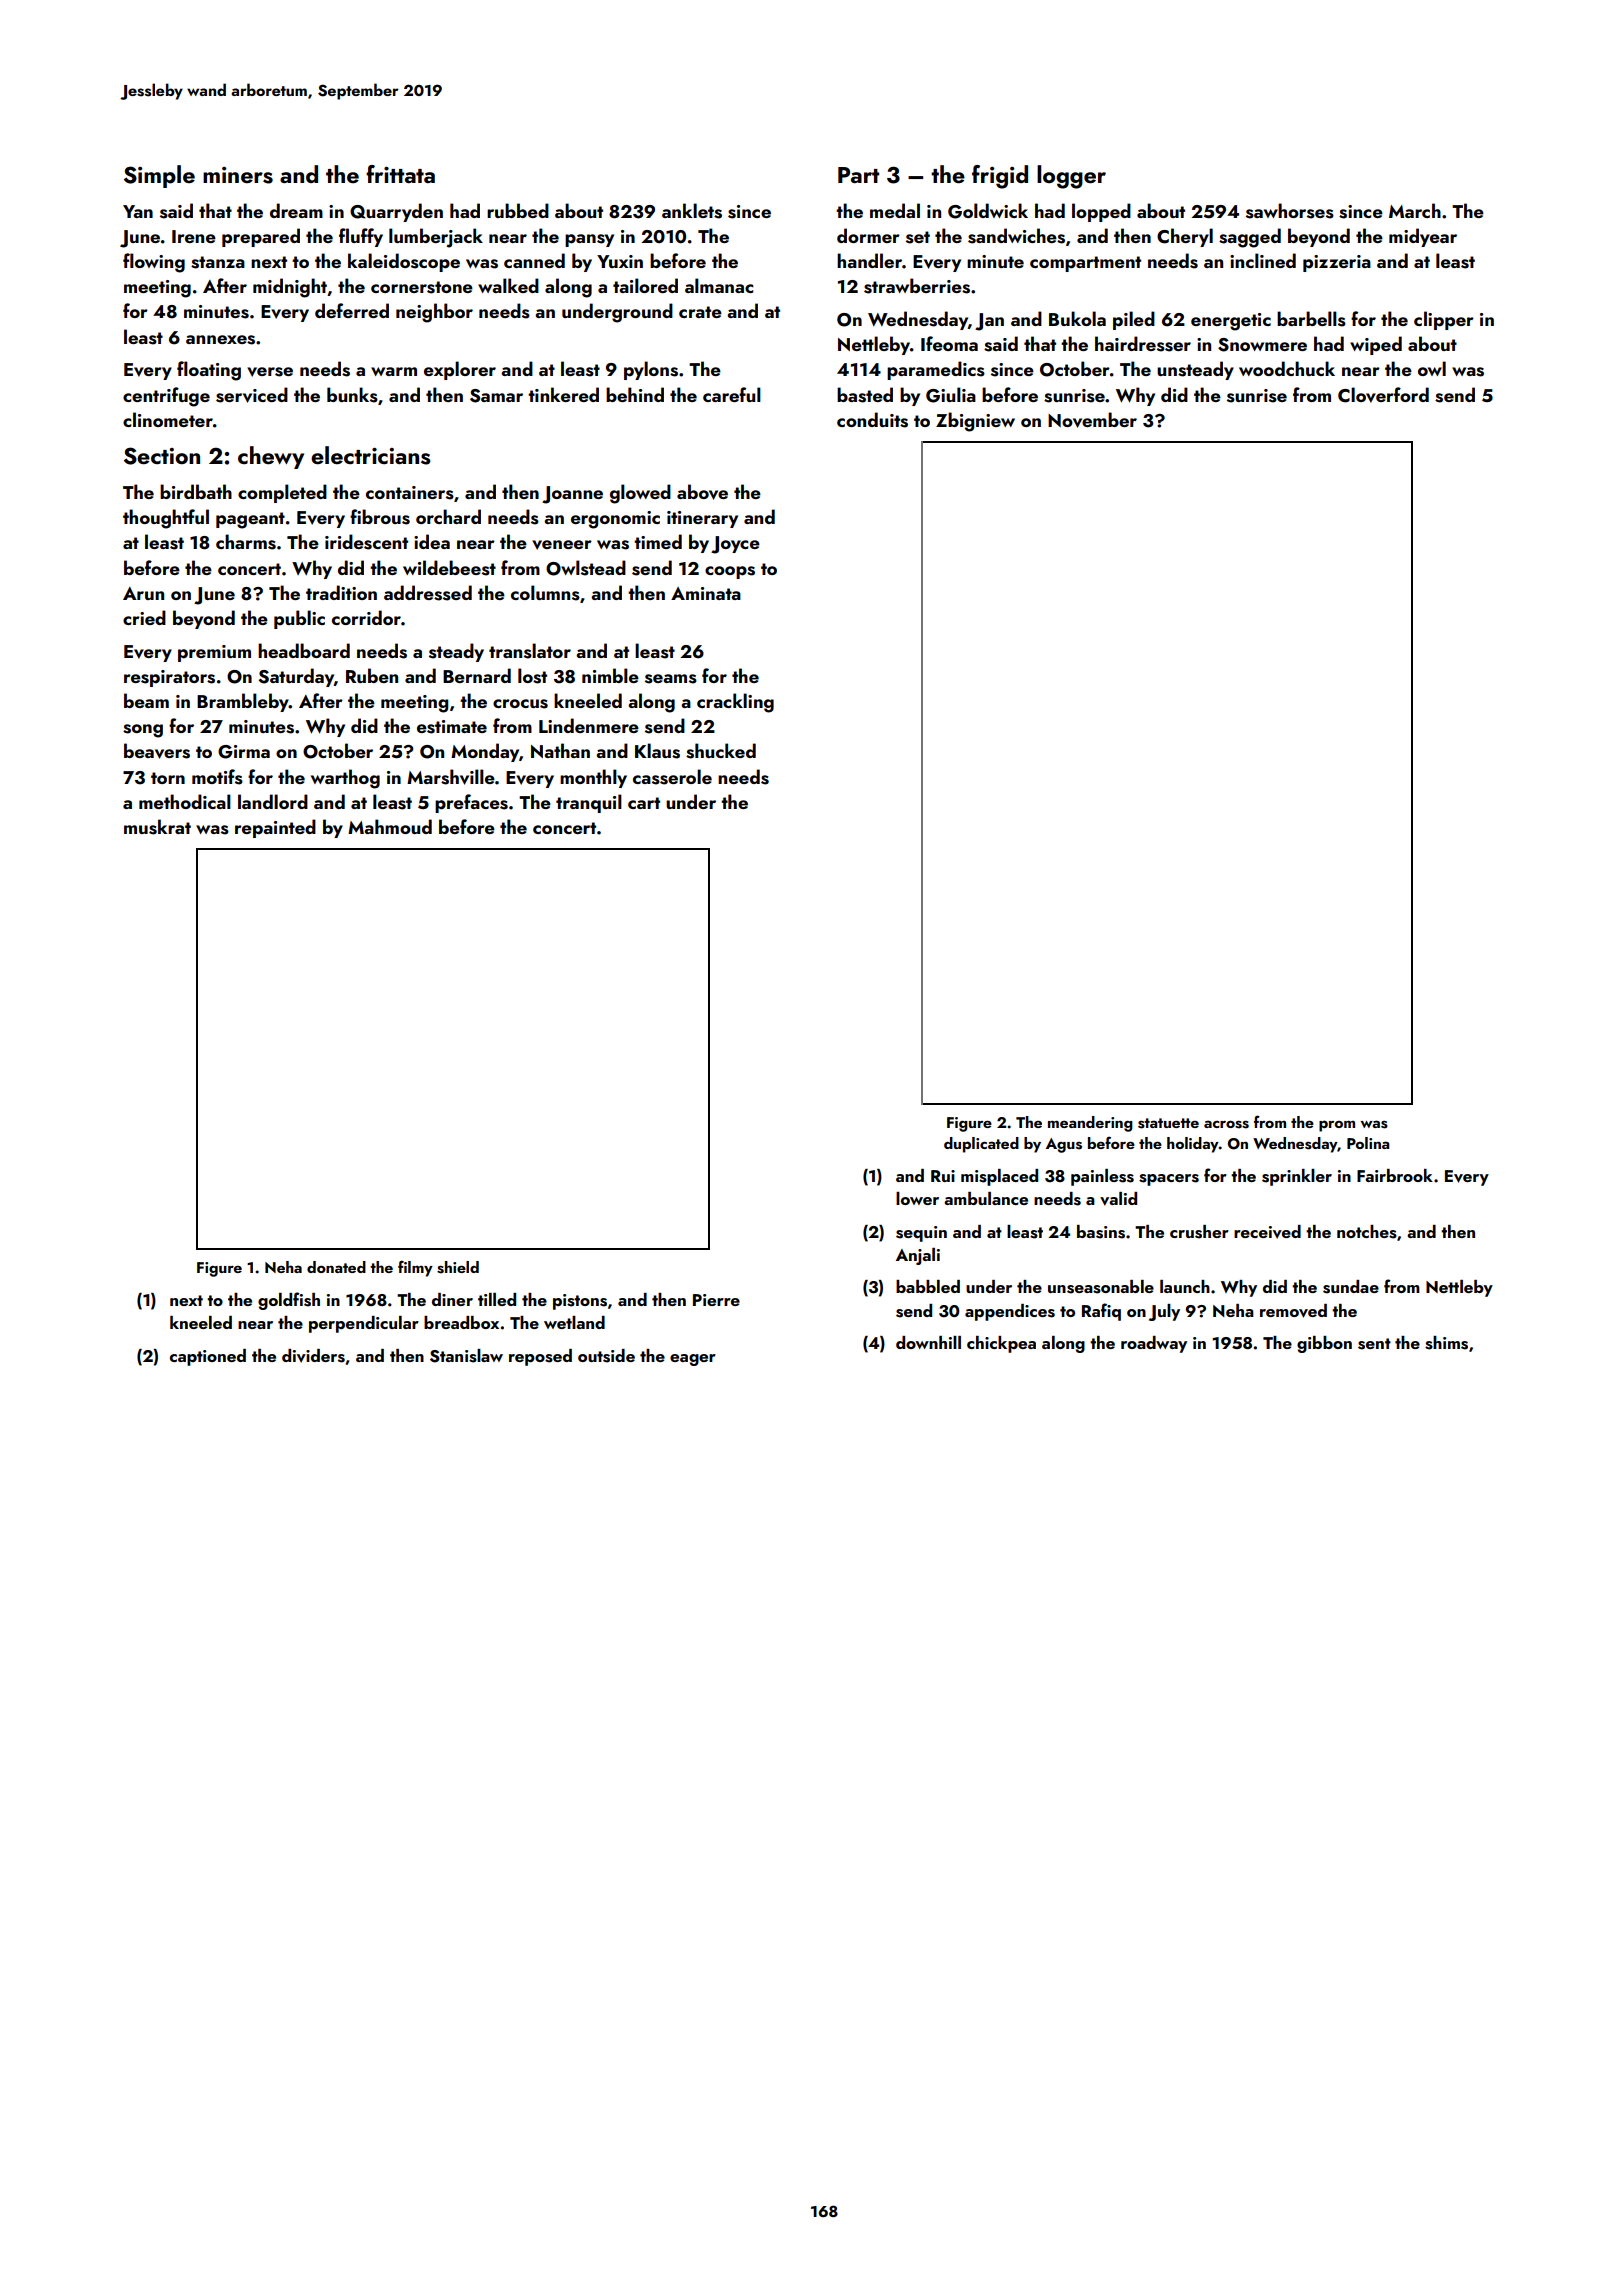 The width and height of the page is (1620, 2292). I want to click on thoughtful, so click(166, 519).
